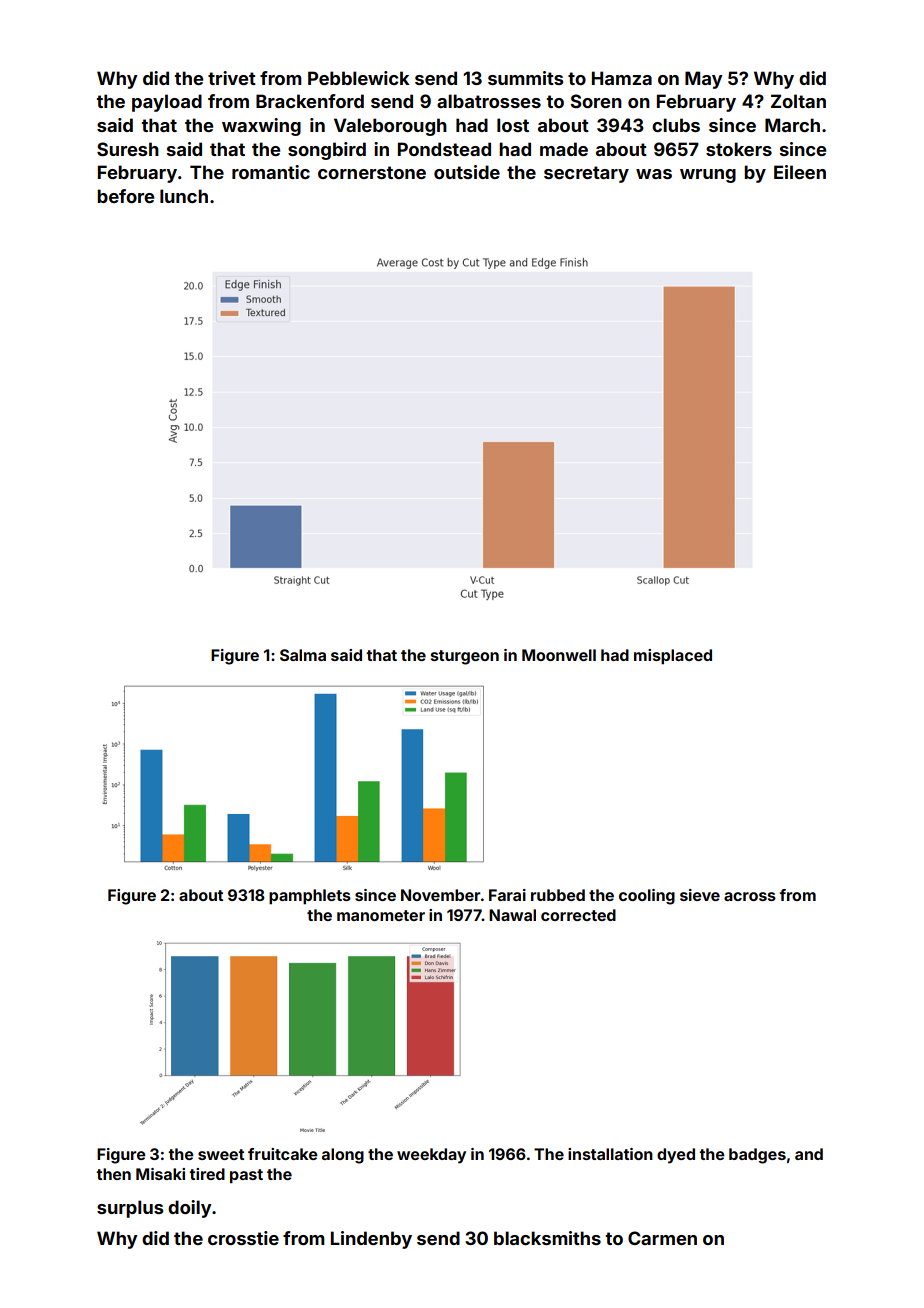  Describe the element at coordinates (622, 78) in the image. I see `Hamza` at that location.
